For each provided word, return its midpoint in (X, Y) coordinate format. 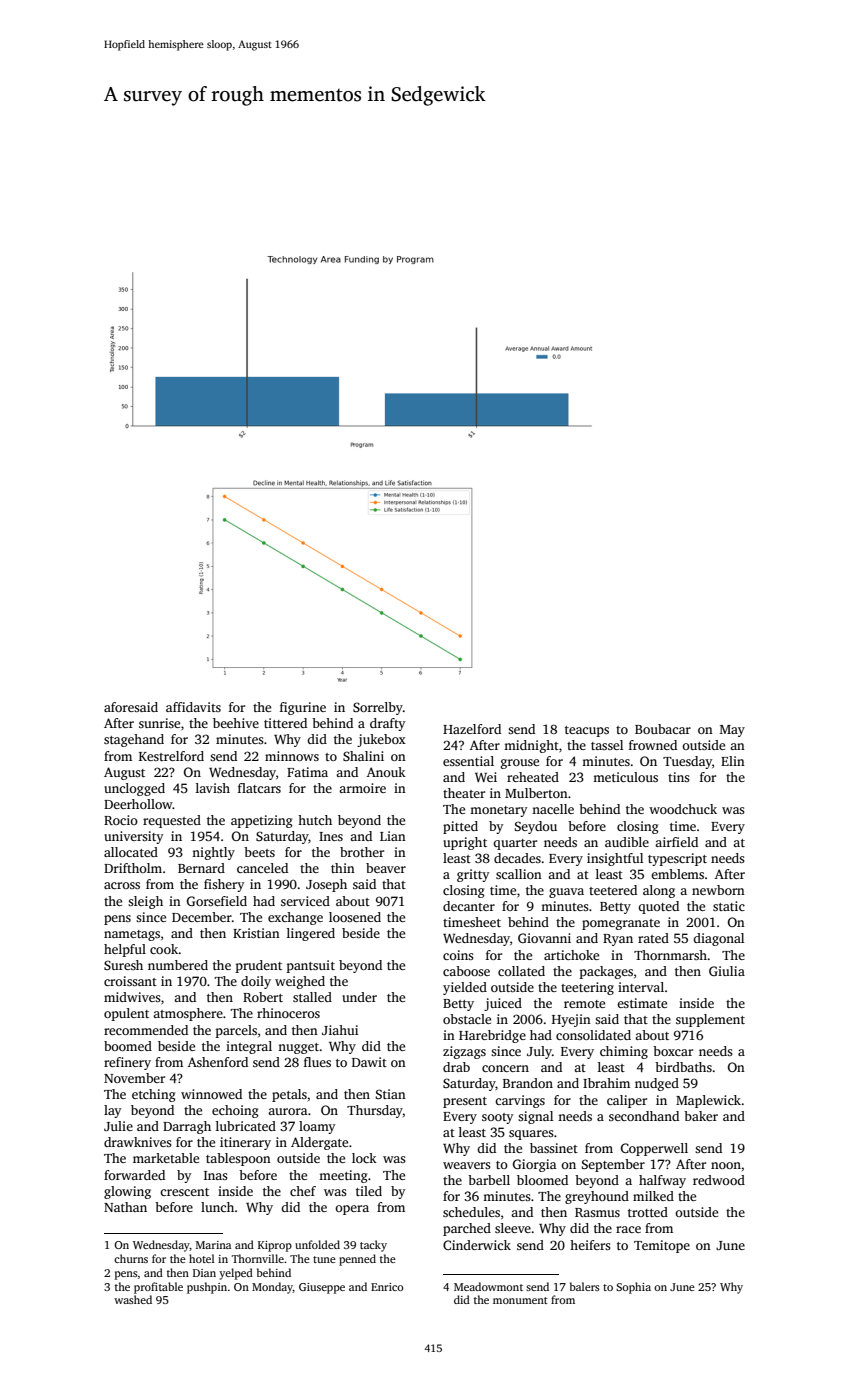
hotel (202, 1258)
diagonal (718, 939)
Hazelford (472, 729)
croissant (130, 981)
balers (585, 1286)
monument (520, 1300)
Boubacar (663, 729)
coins (458, 955)
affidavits (193, 707)
